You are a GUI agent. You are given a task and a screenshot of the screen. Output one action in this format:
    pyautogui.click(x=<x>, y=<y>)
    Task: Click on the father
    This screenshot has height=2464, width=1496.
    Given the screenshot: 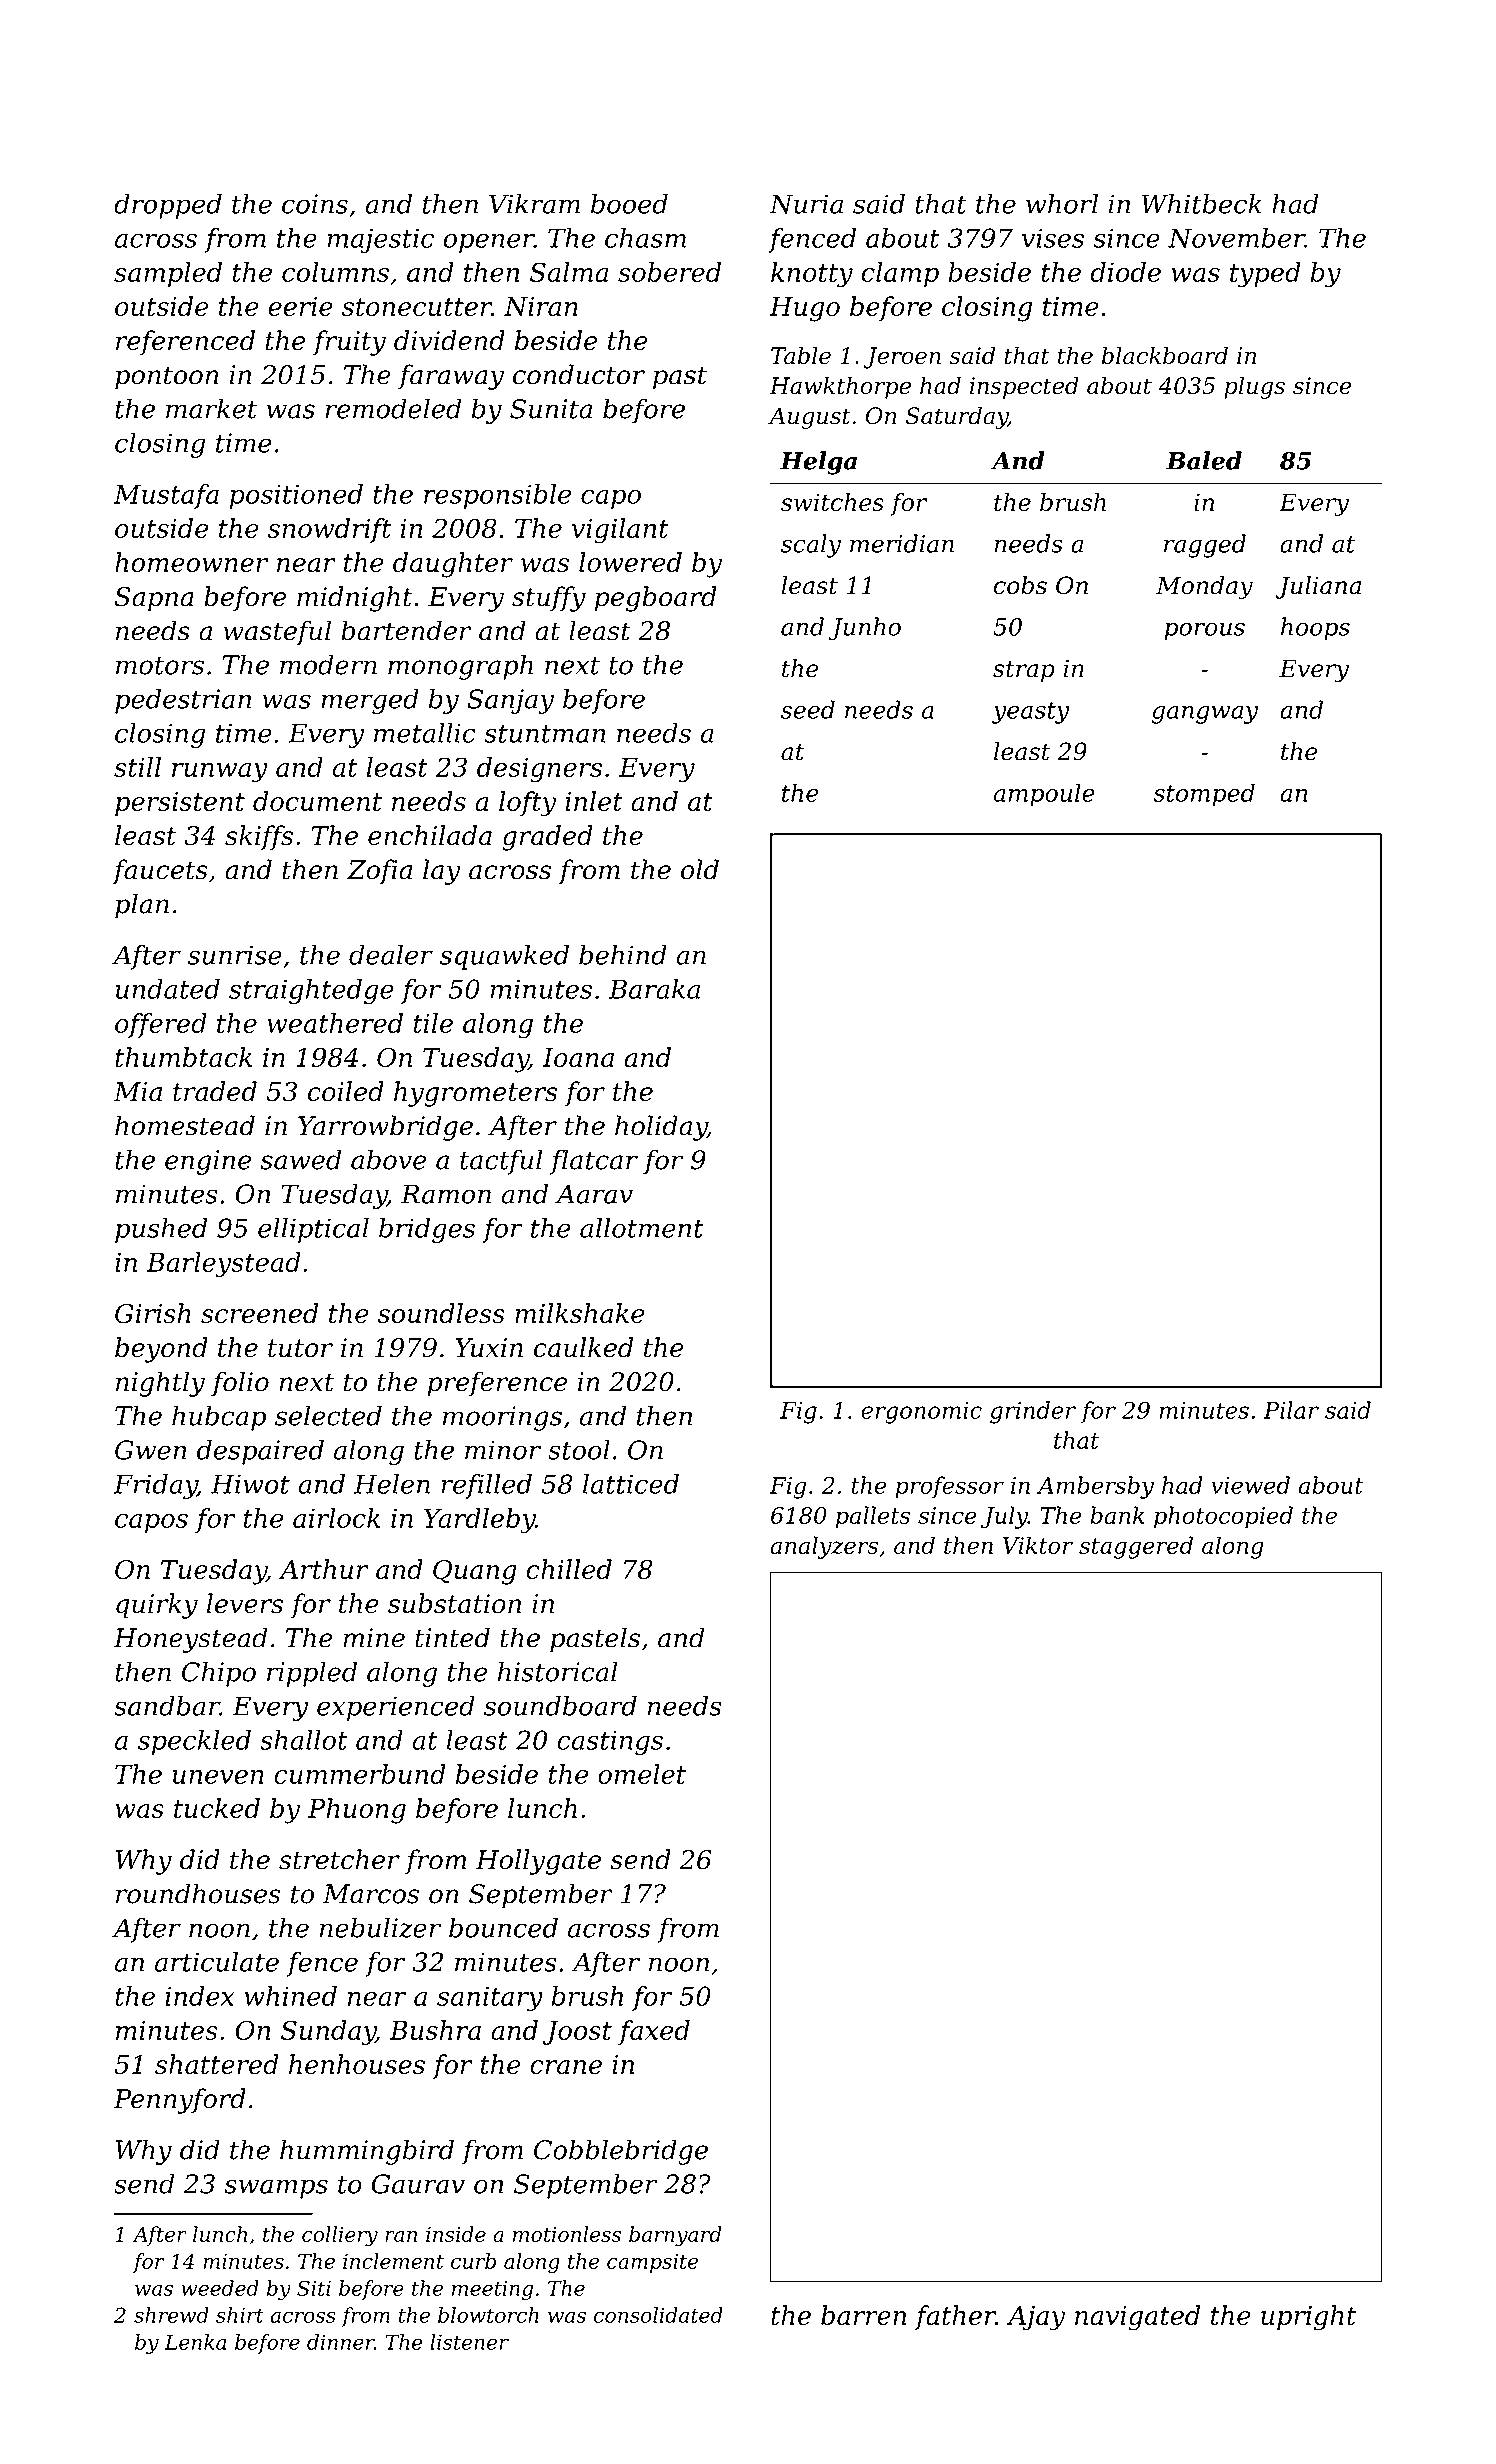 What is the action you would take?
    pyautogui.click(x=955, y=2317)
